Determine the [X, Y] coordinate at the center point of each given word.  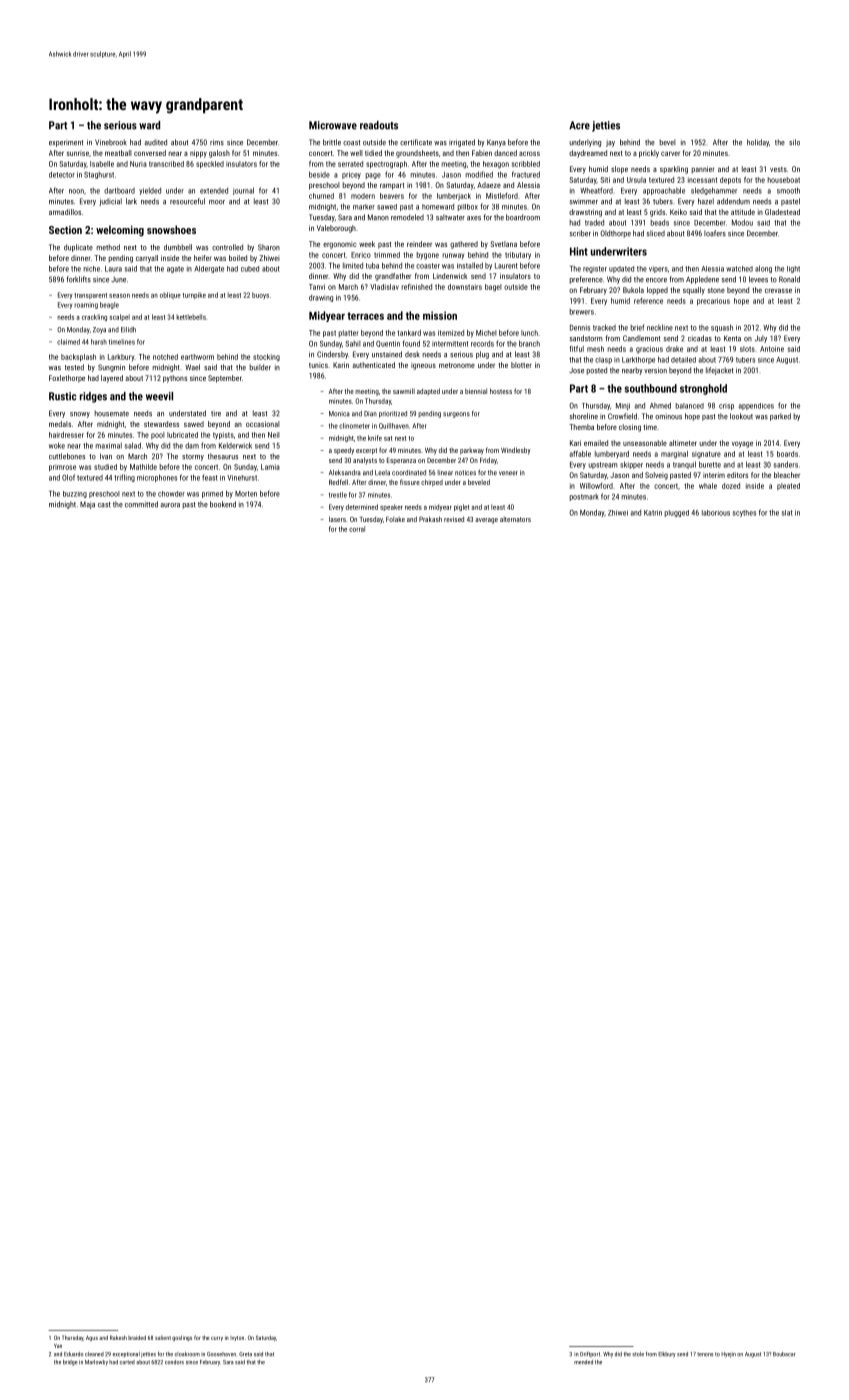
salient [163, 1338]
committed [141, 504]
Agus [92, 1338]
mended [583, 1362]
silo [794, 142]
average [487, 521]
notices [465, 473]
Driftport [590, 1354]
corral [357, 529]
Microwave [333, 125]
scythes [744, 513]
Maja [87, 505]
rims [217, 142]
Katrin [653, 513]
